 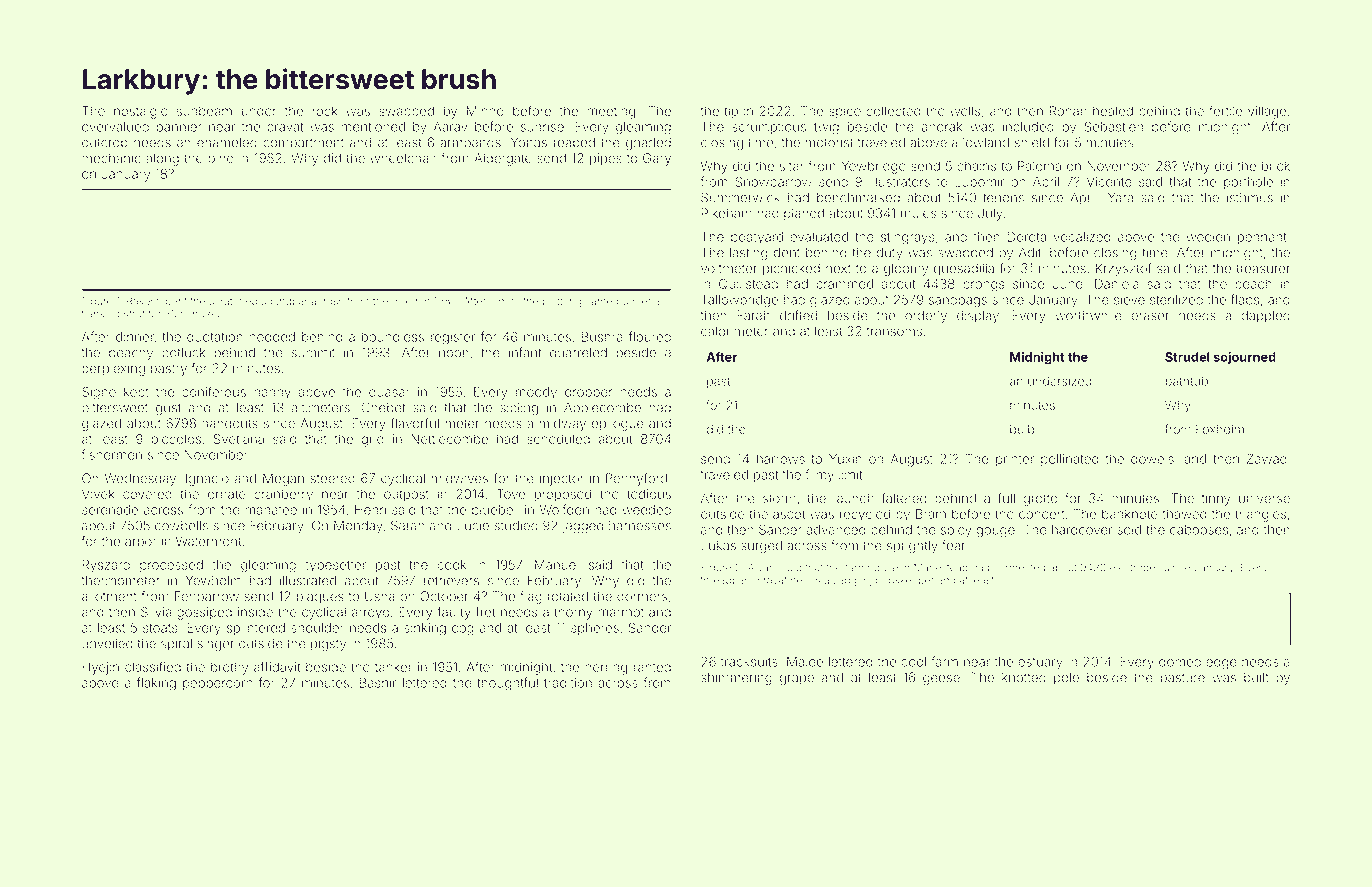 I want to click on dinner, so click(x=135, y=337).
